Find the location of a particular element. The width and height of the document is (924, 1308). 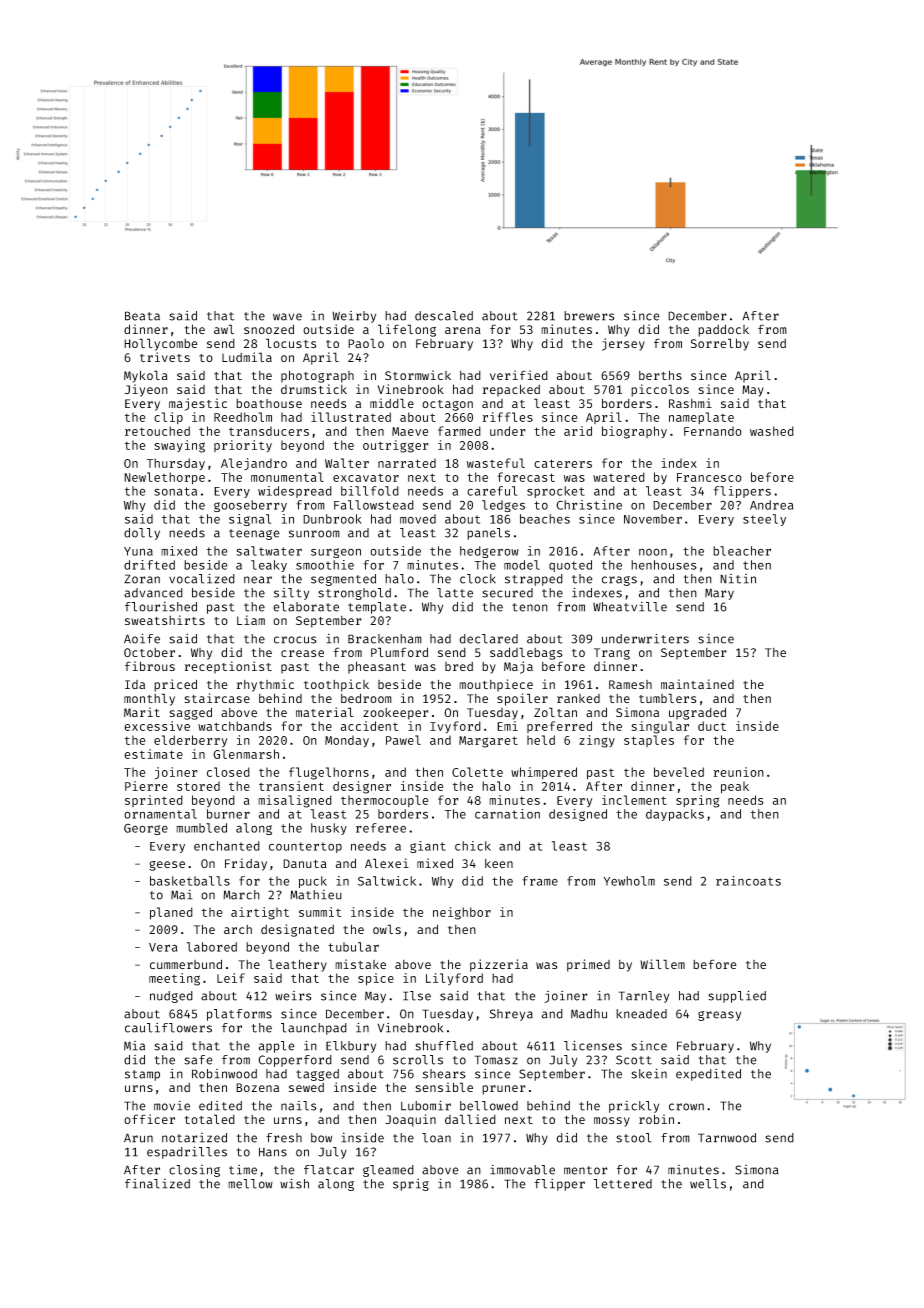

moved is located at coordinates (418, 519).
